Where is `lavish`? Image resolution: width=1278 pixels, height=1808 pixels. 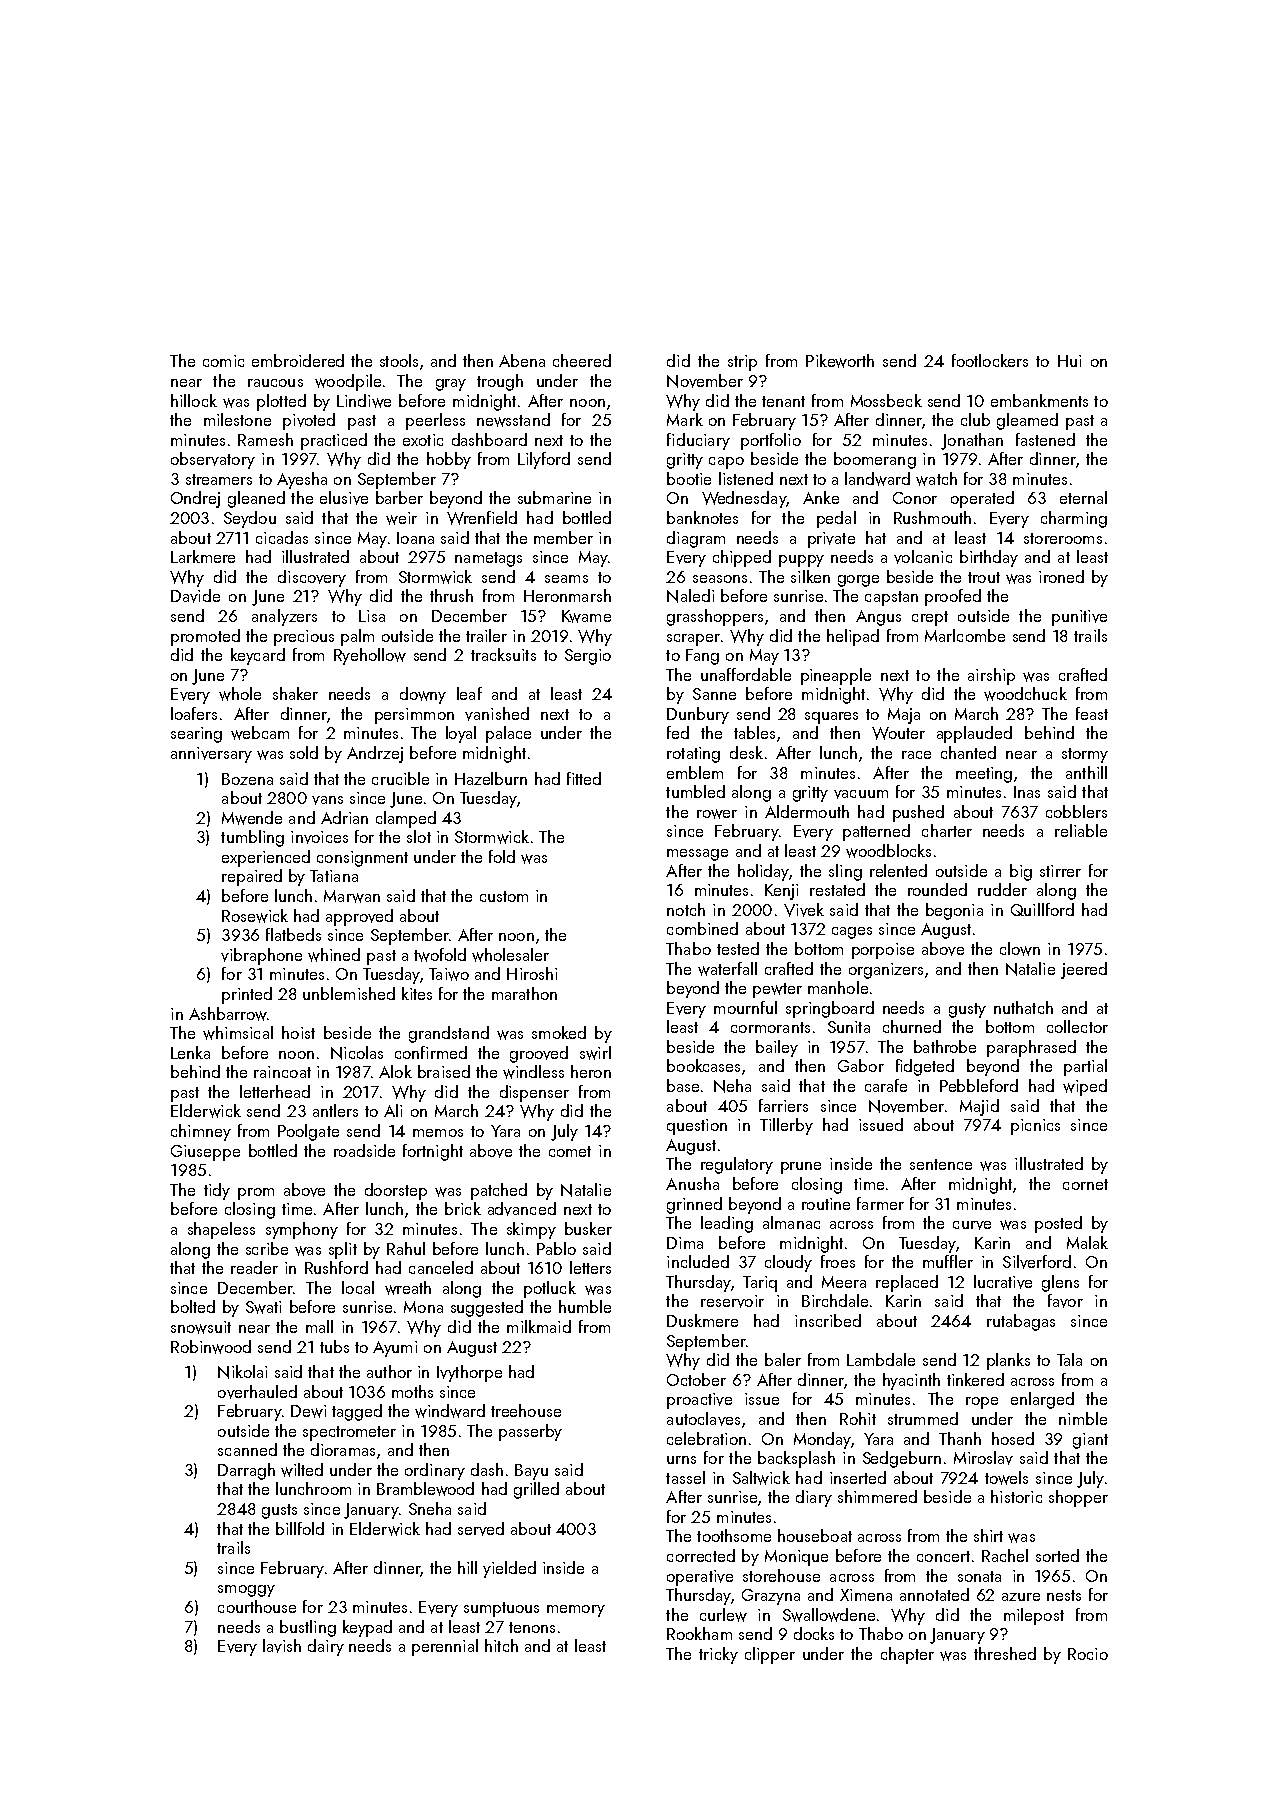 lavish is located at coordinates (282, 1646).
